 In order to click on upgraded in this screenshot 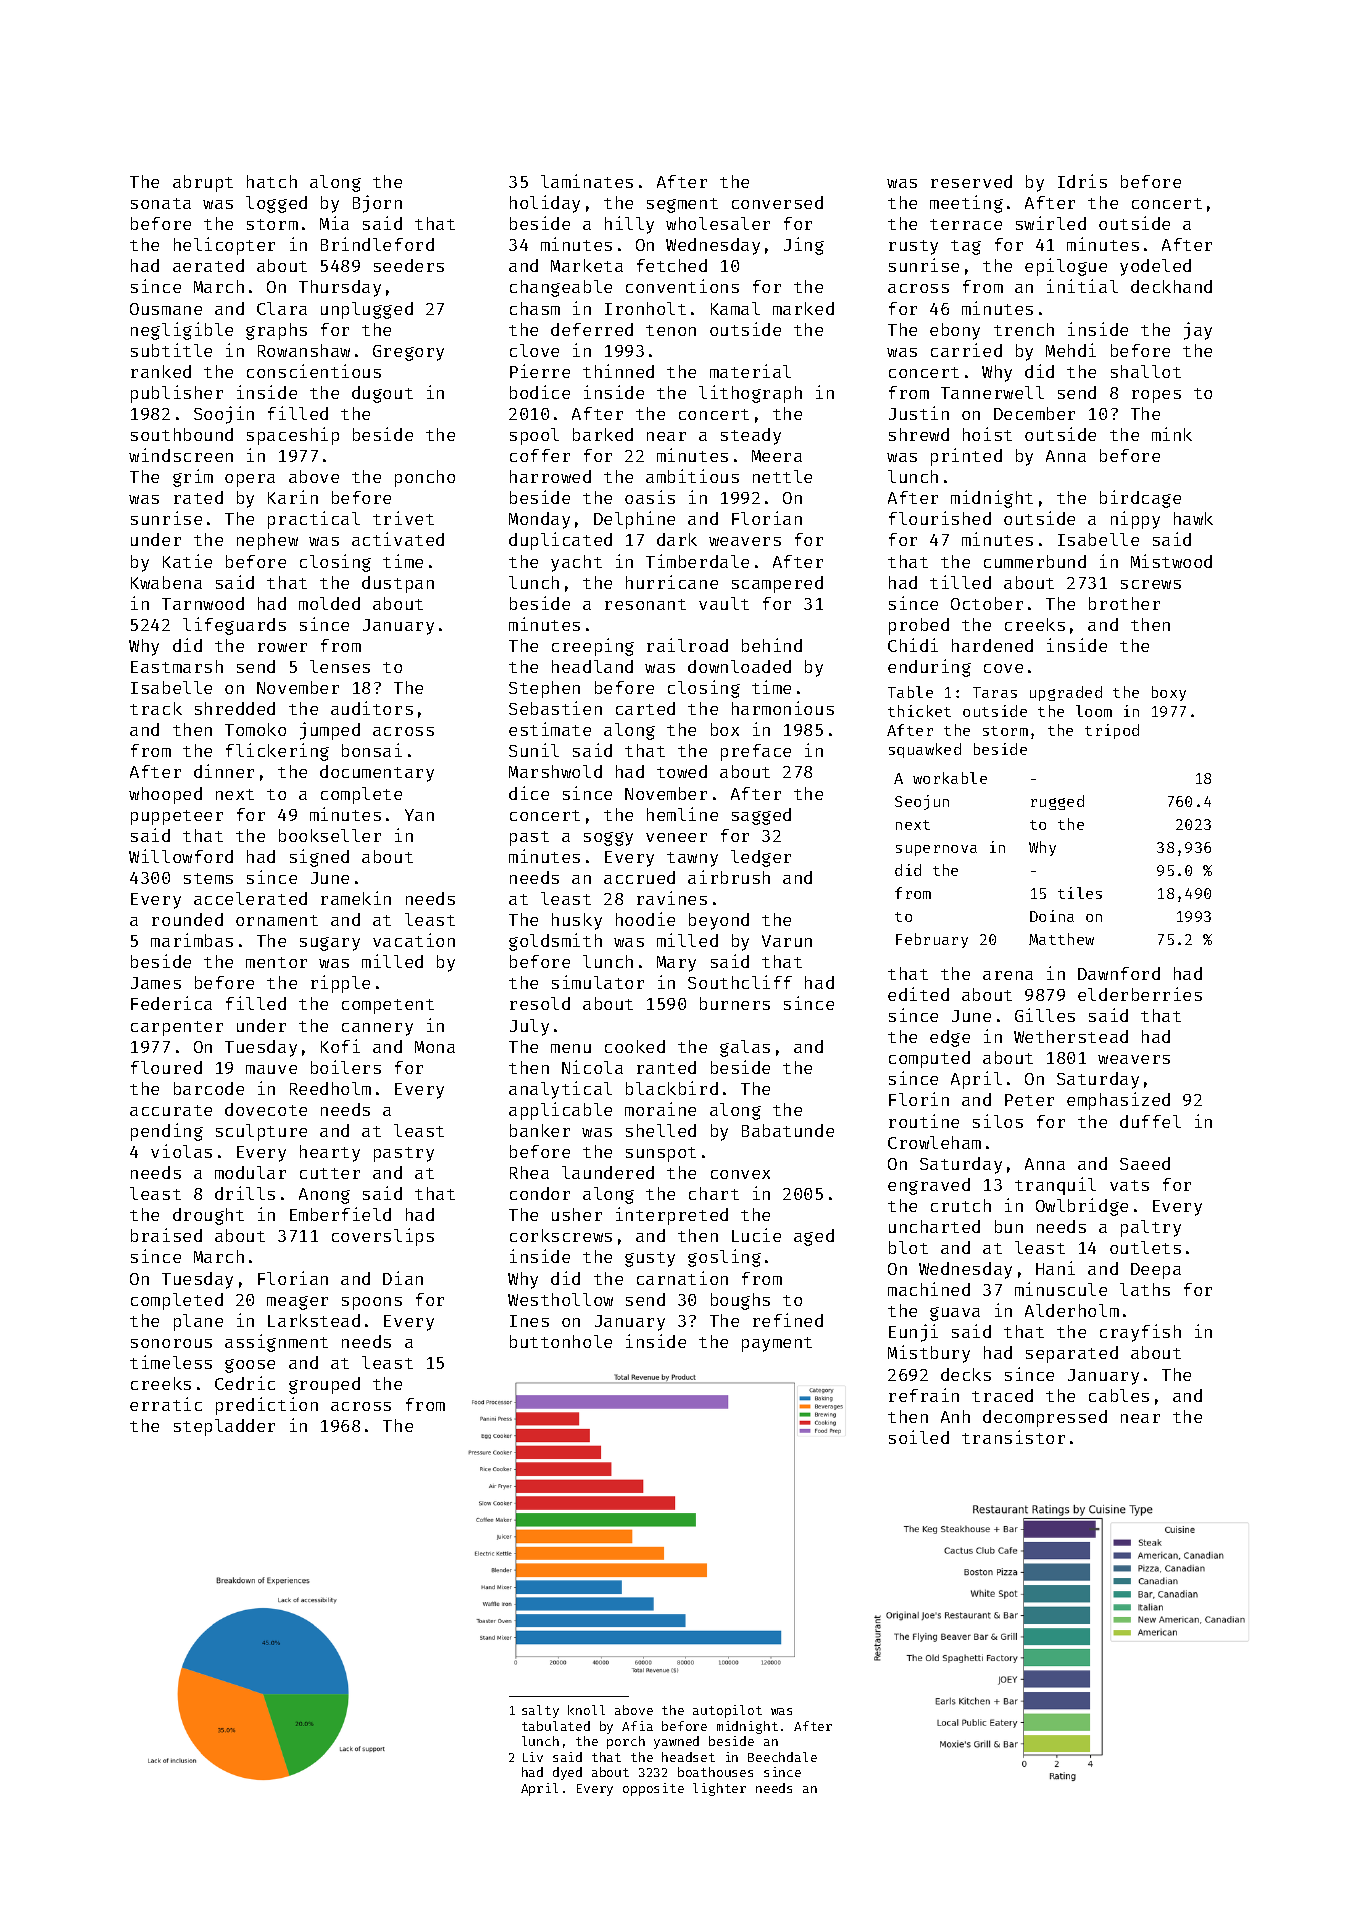, I will do `click(1066, 693)`.
